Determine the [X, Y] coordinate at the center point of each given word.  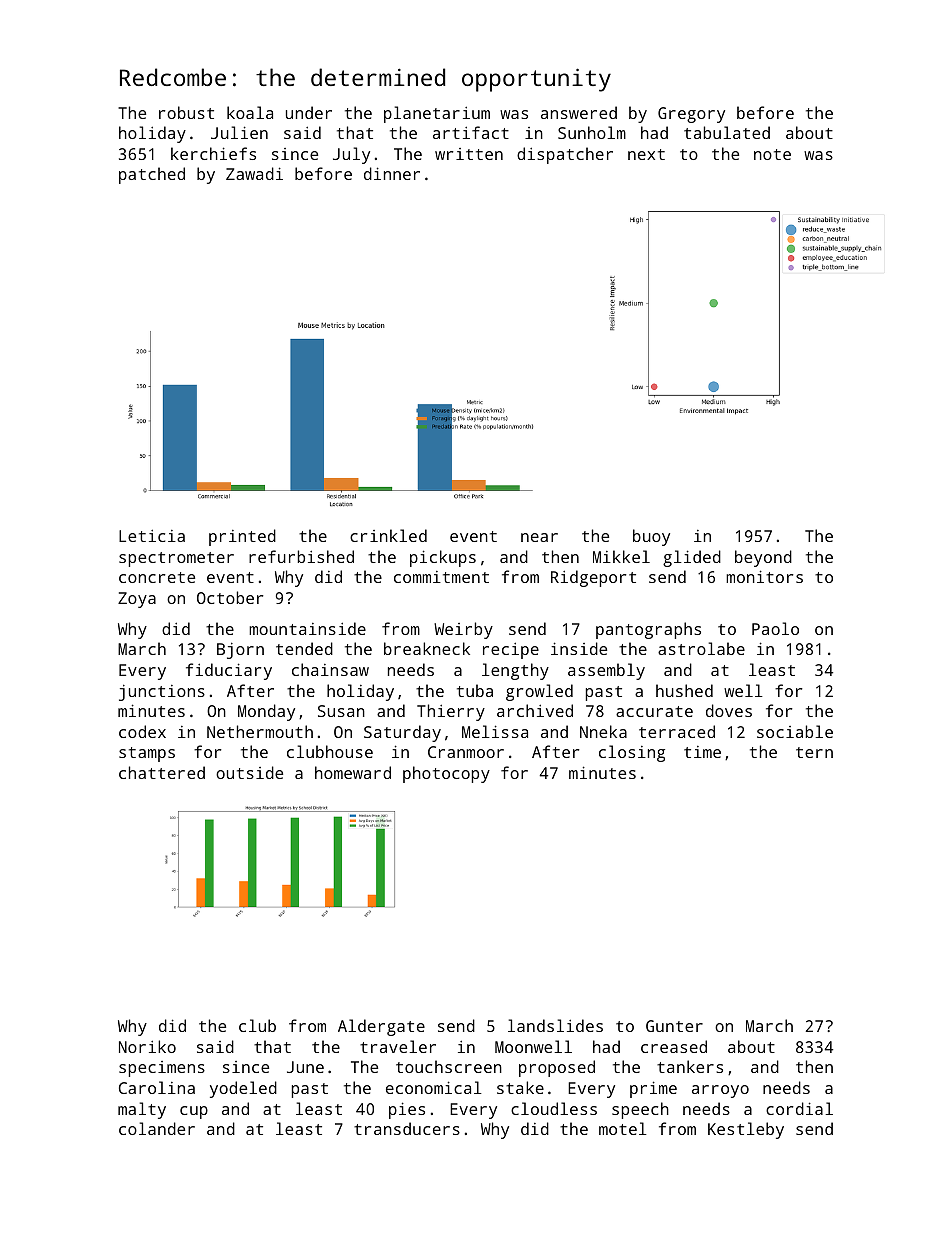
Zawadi [254, 173]
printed [242, 537]
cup [194, 1112]
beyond [763, 558]
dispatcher [565, 155]
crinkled [388, 535]
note [772, 154]
